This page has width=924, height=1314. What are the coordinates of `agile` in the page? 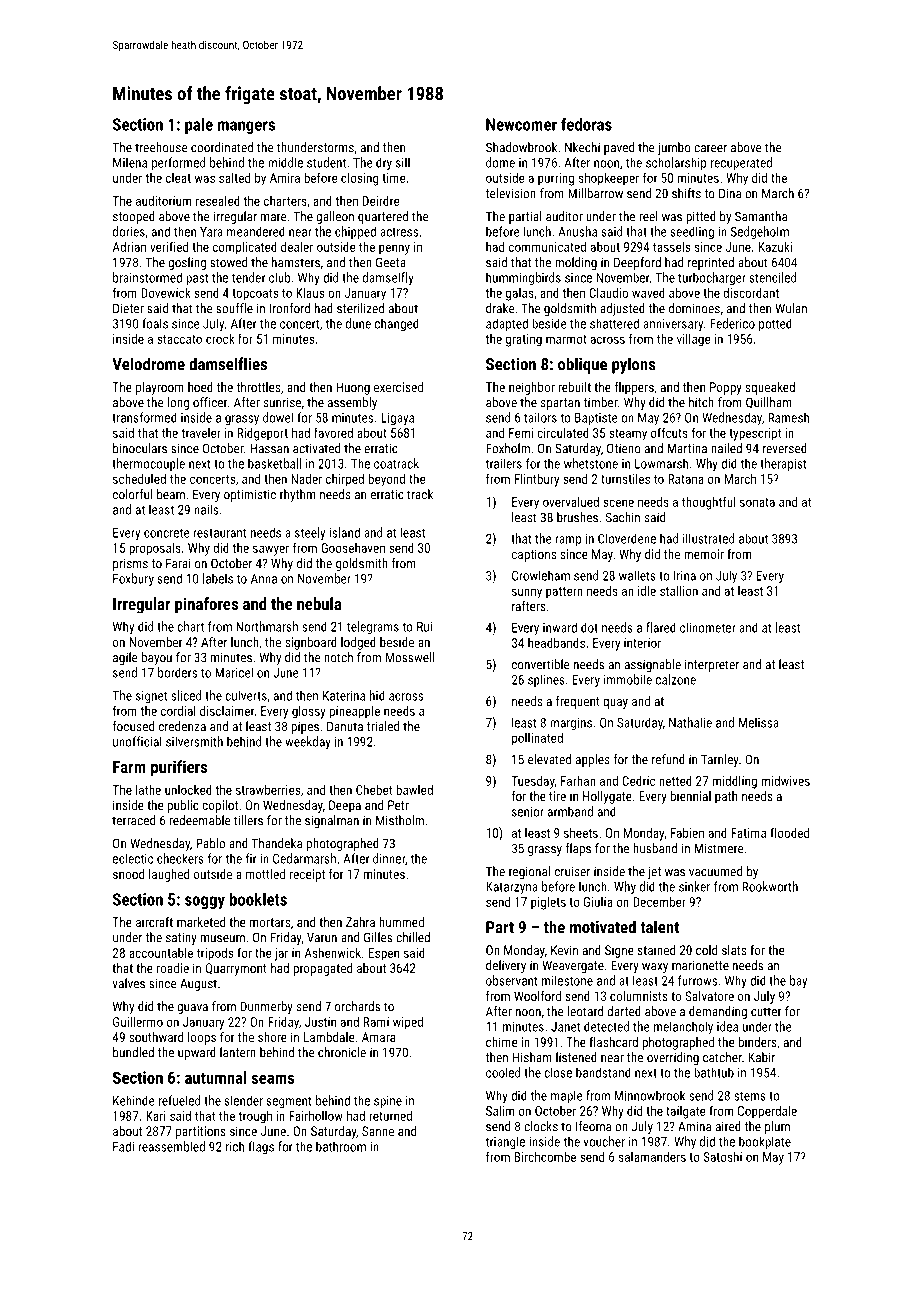 It's located at (125, 658).
